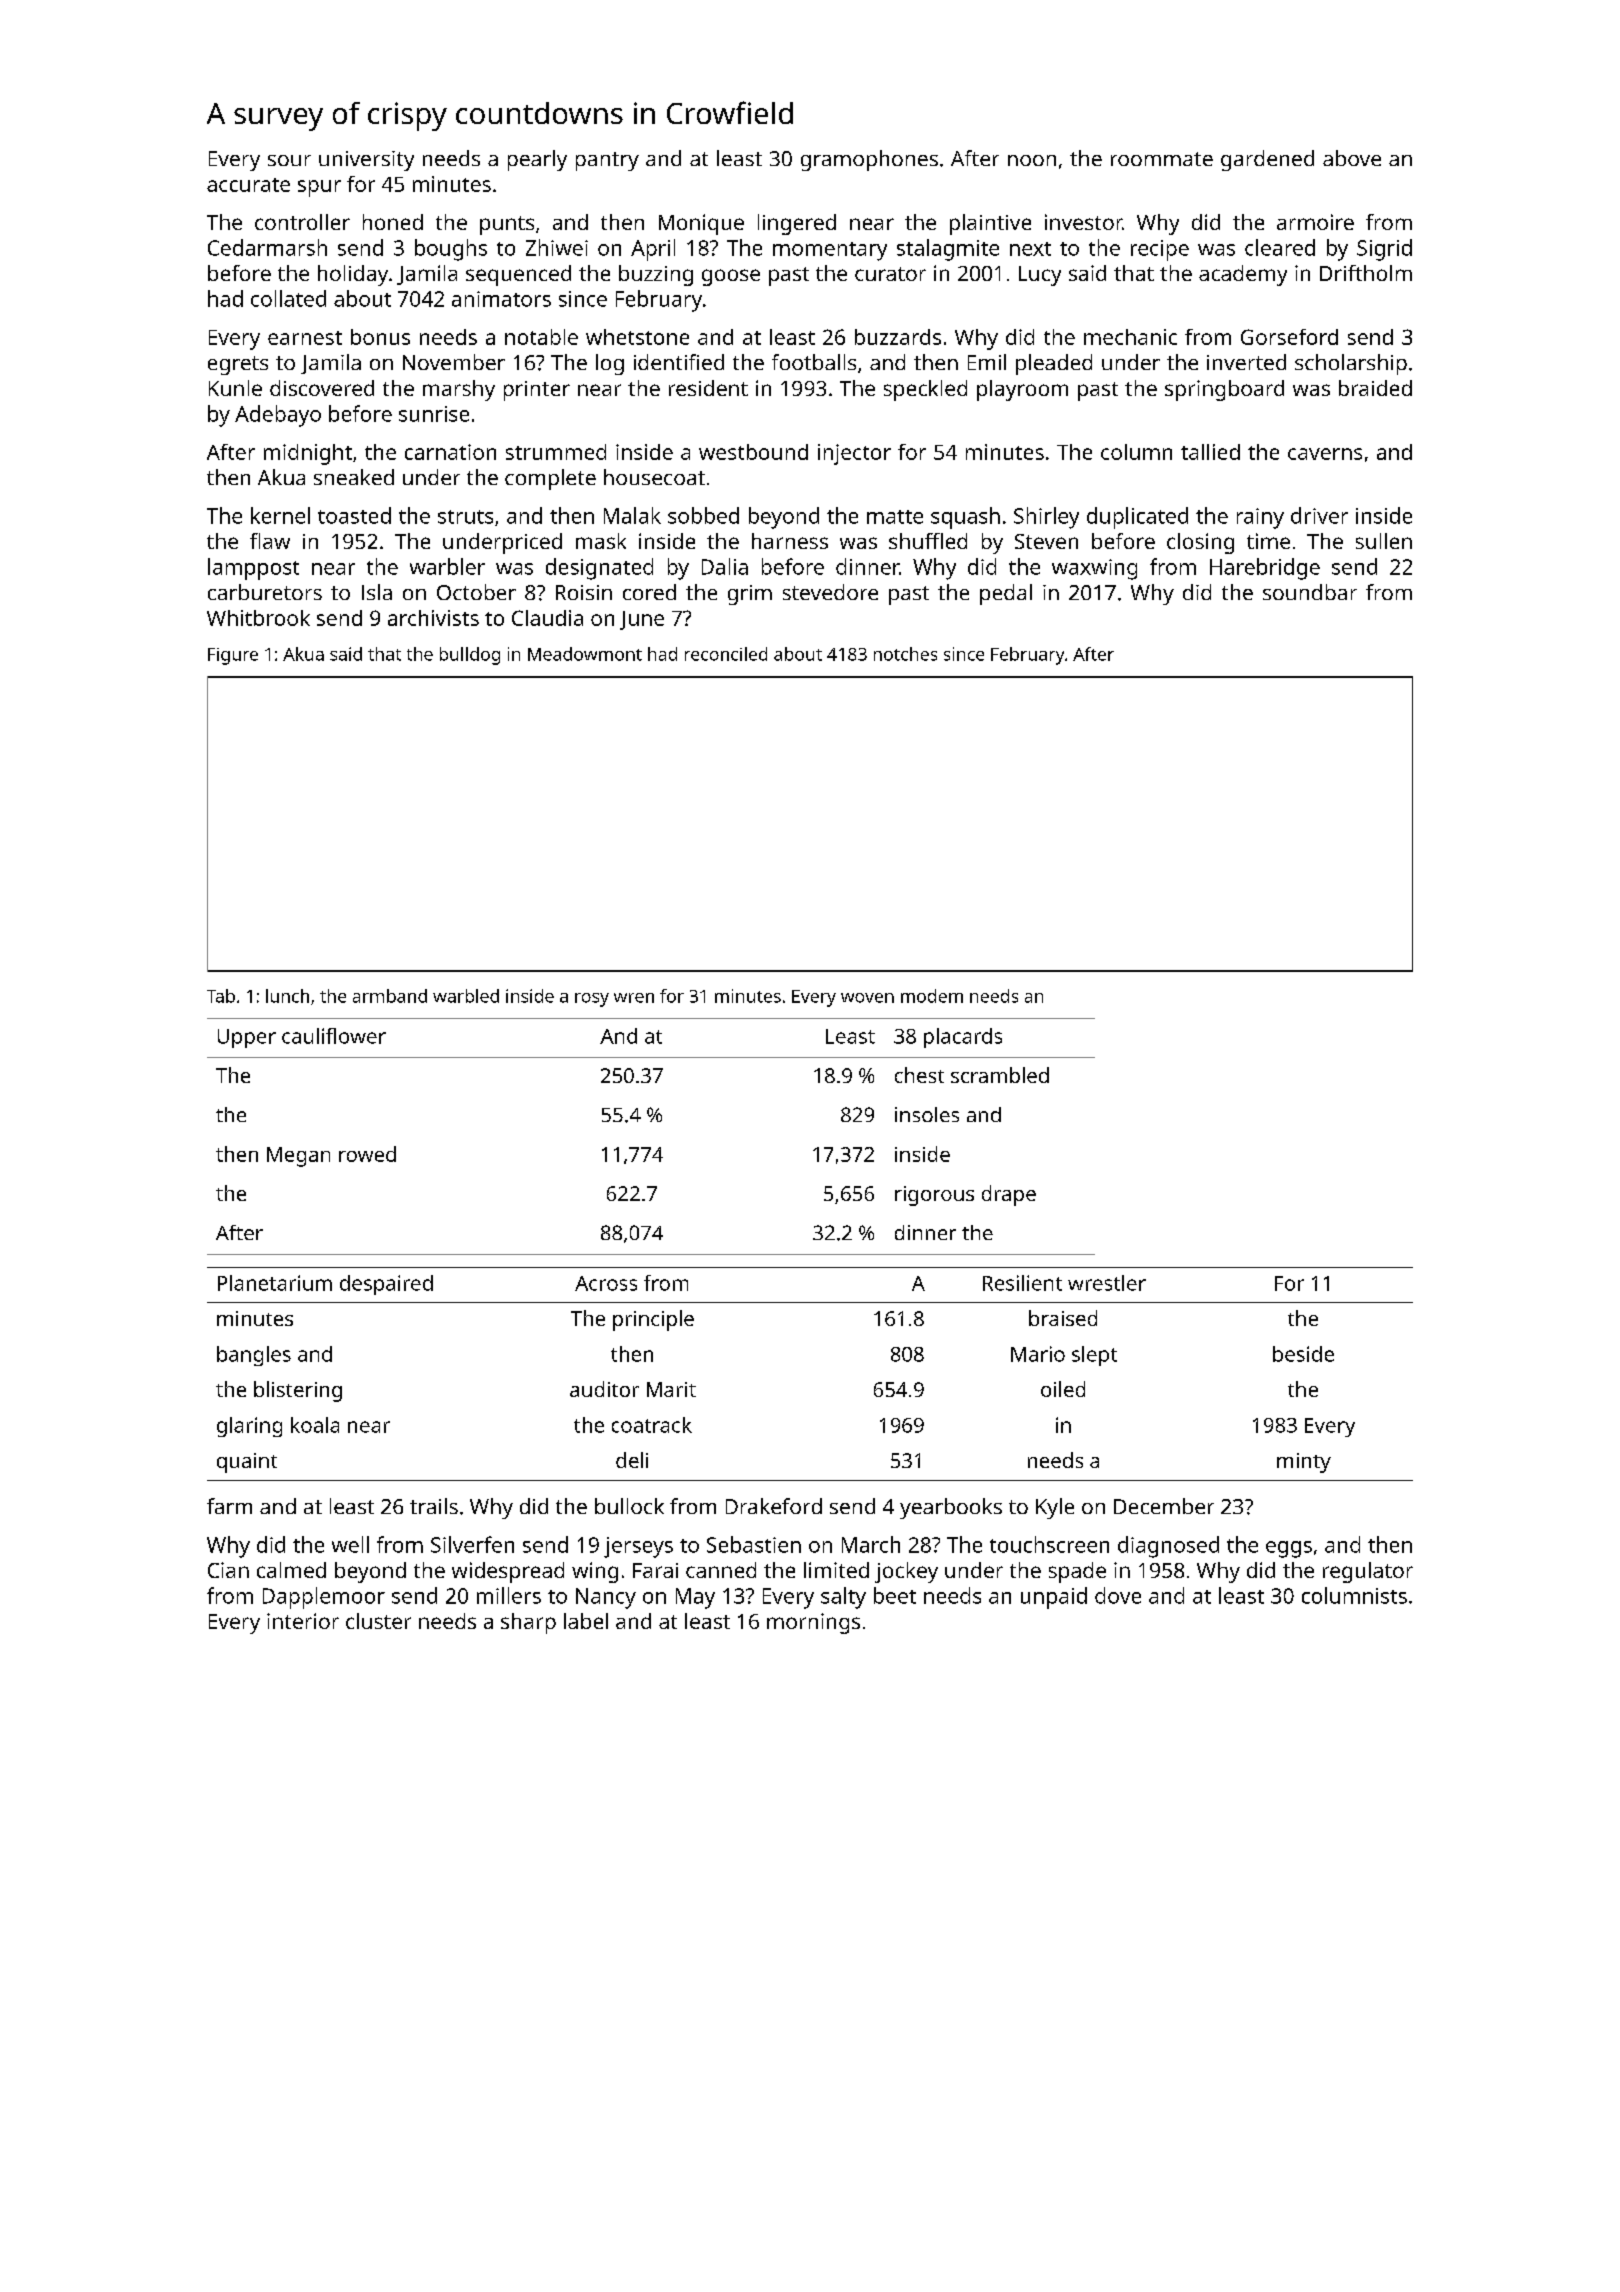 The height and width of the screenshot is (2292, 1620). I want to click on notches, so click(905, 654).
